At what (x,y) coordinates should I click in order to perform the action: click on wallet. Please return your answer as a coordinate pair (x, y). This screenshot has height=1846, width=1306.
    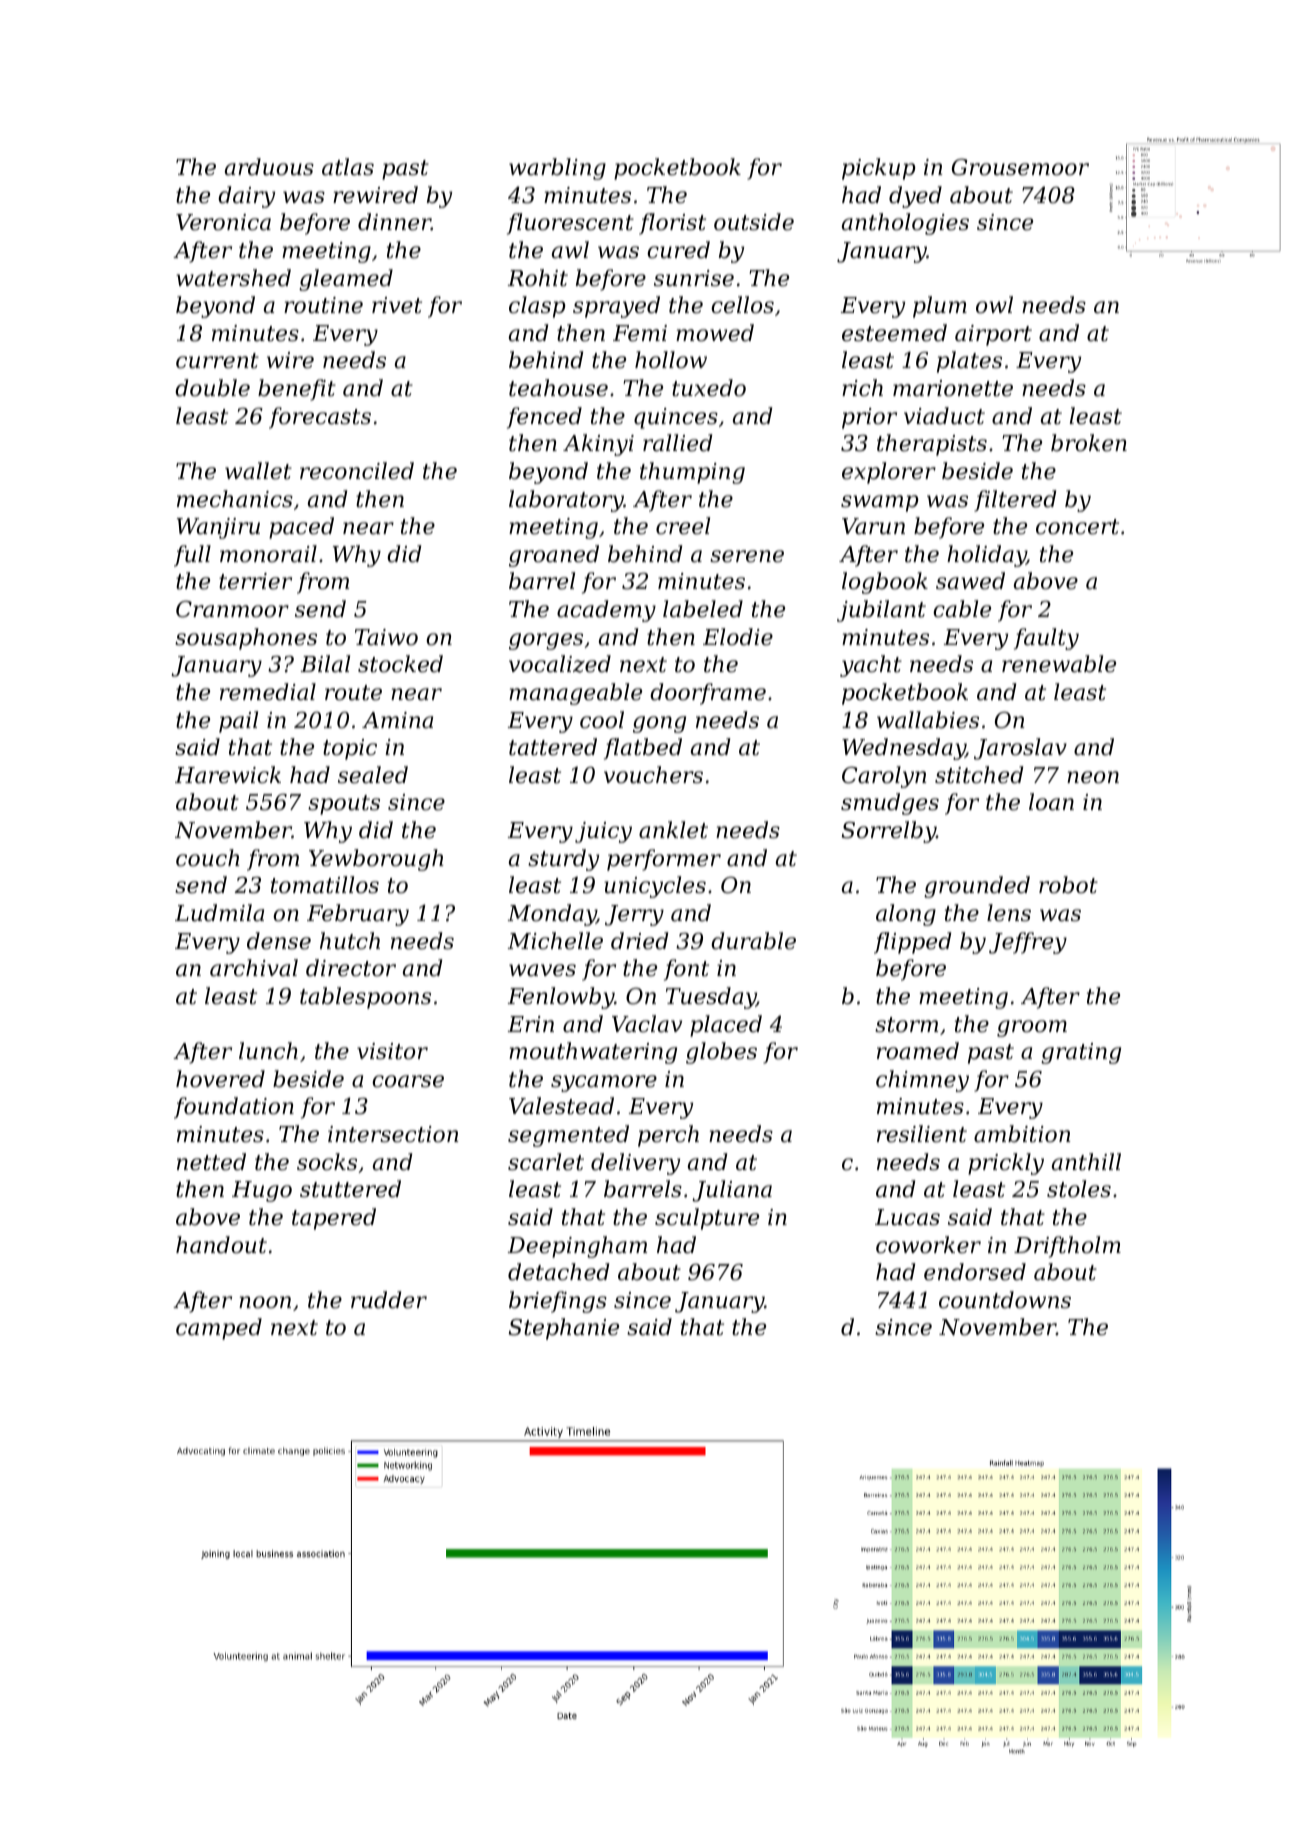
    Looking at the image, I should click on (258, 471).
